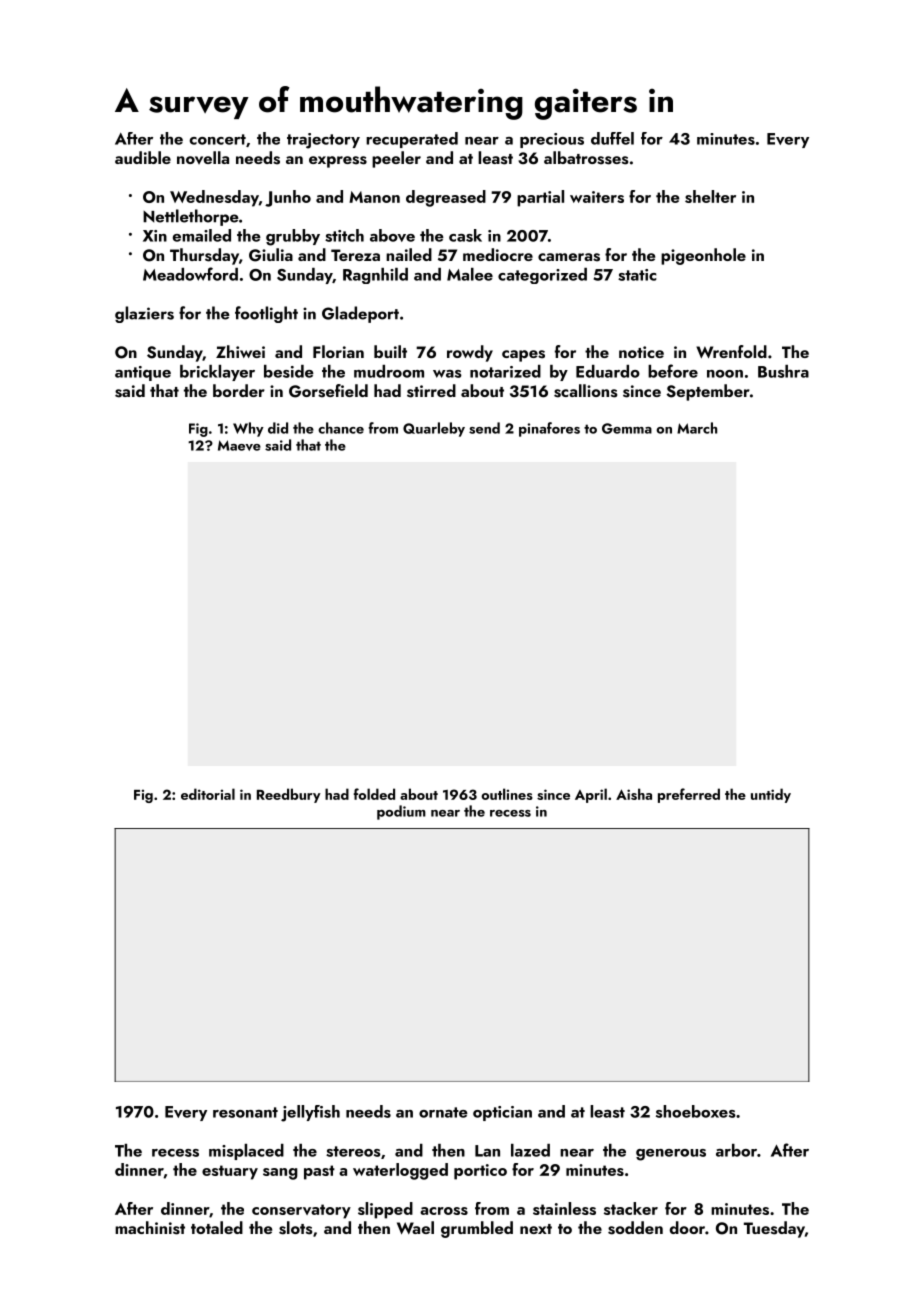 The height and width of the image is (1308, 924). I want to click on April, so click(591, 795).
